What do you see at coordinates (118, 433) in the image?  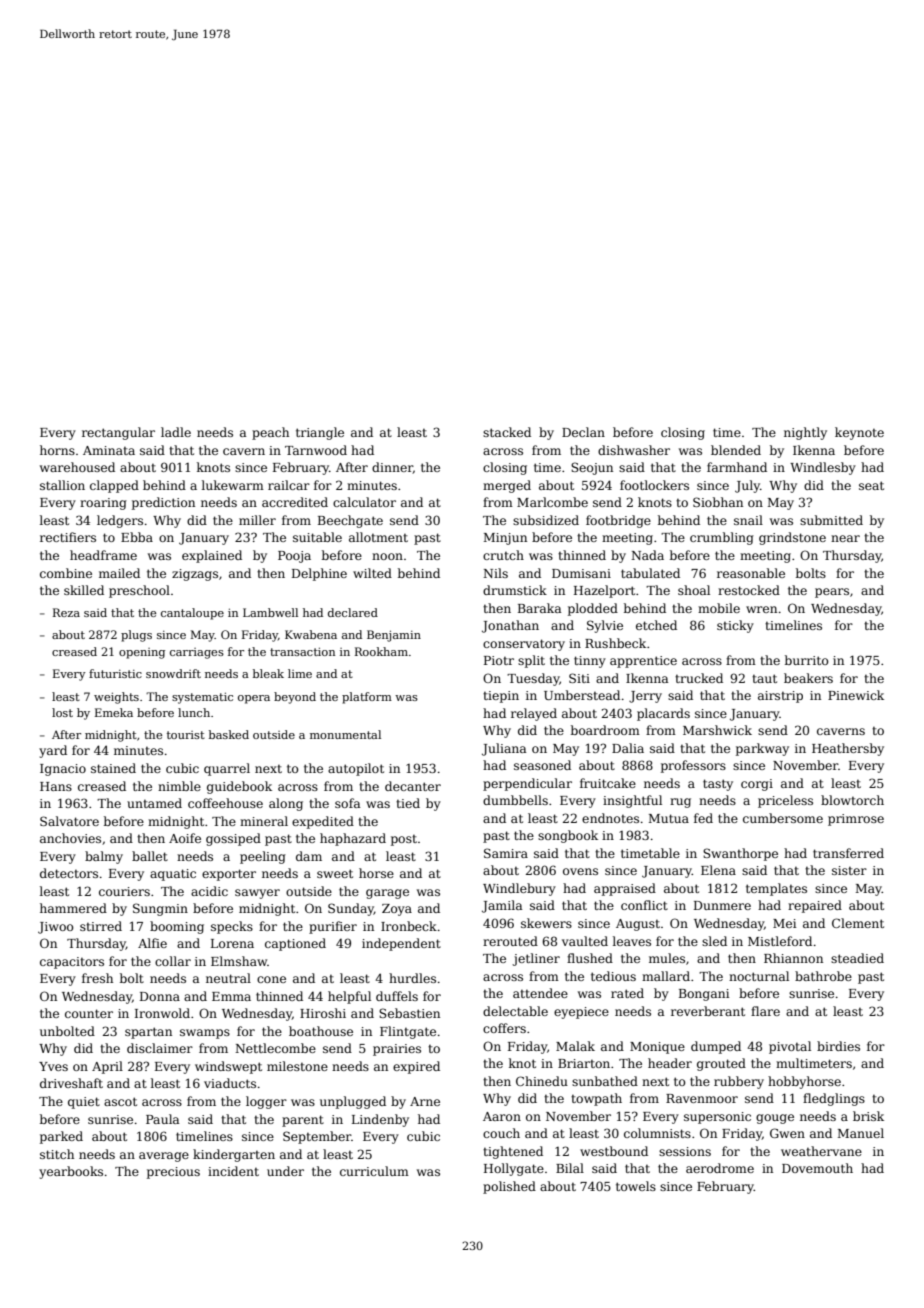 I see `rectangular` at bounding box center [118, 433].
